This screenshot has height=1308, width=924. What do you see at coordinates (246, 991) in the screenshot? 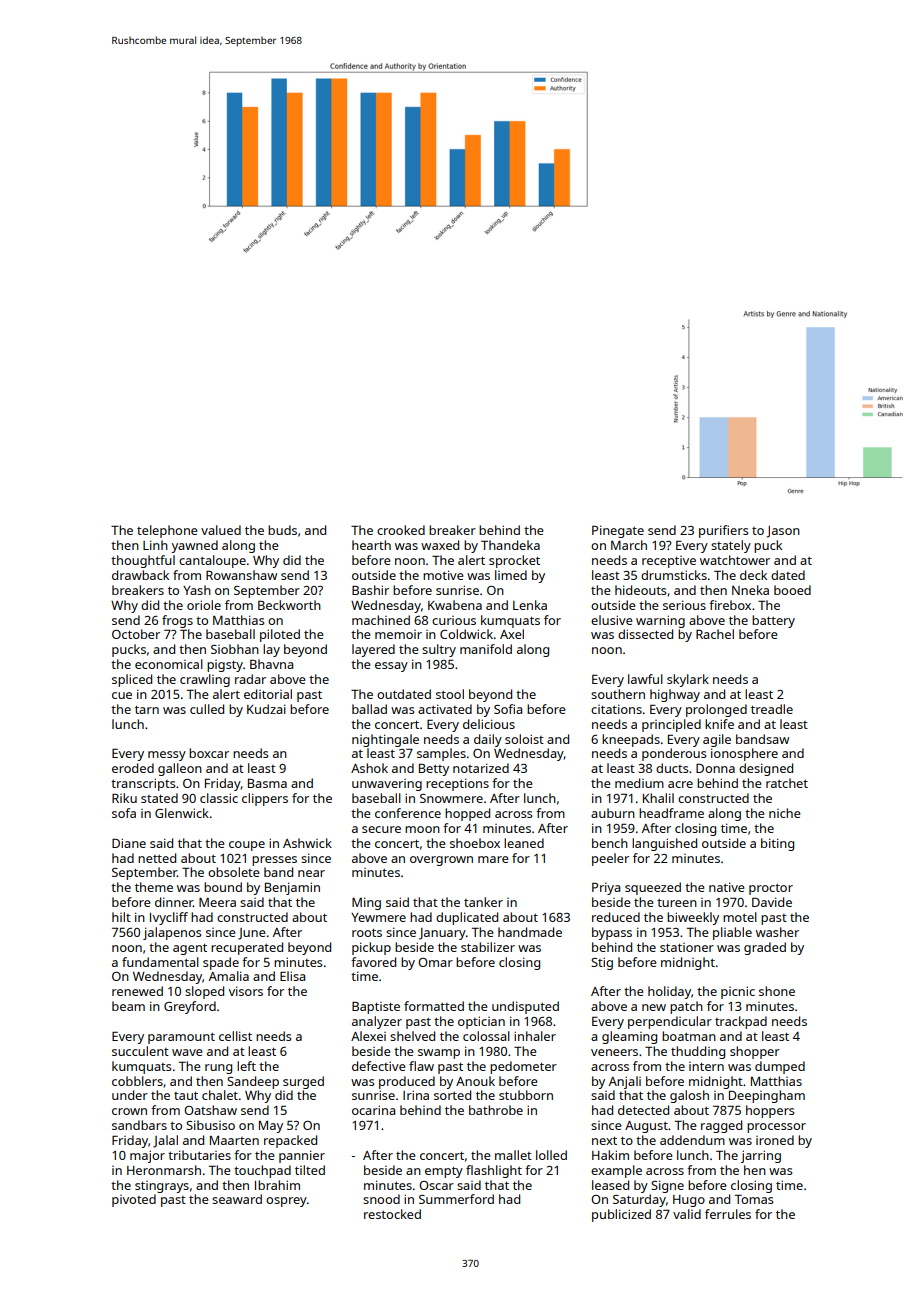
I see `visors` at bounding box center [246, 991].
